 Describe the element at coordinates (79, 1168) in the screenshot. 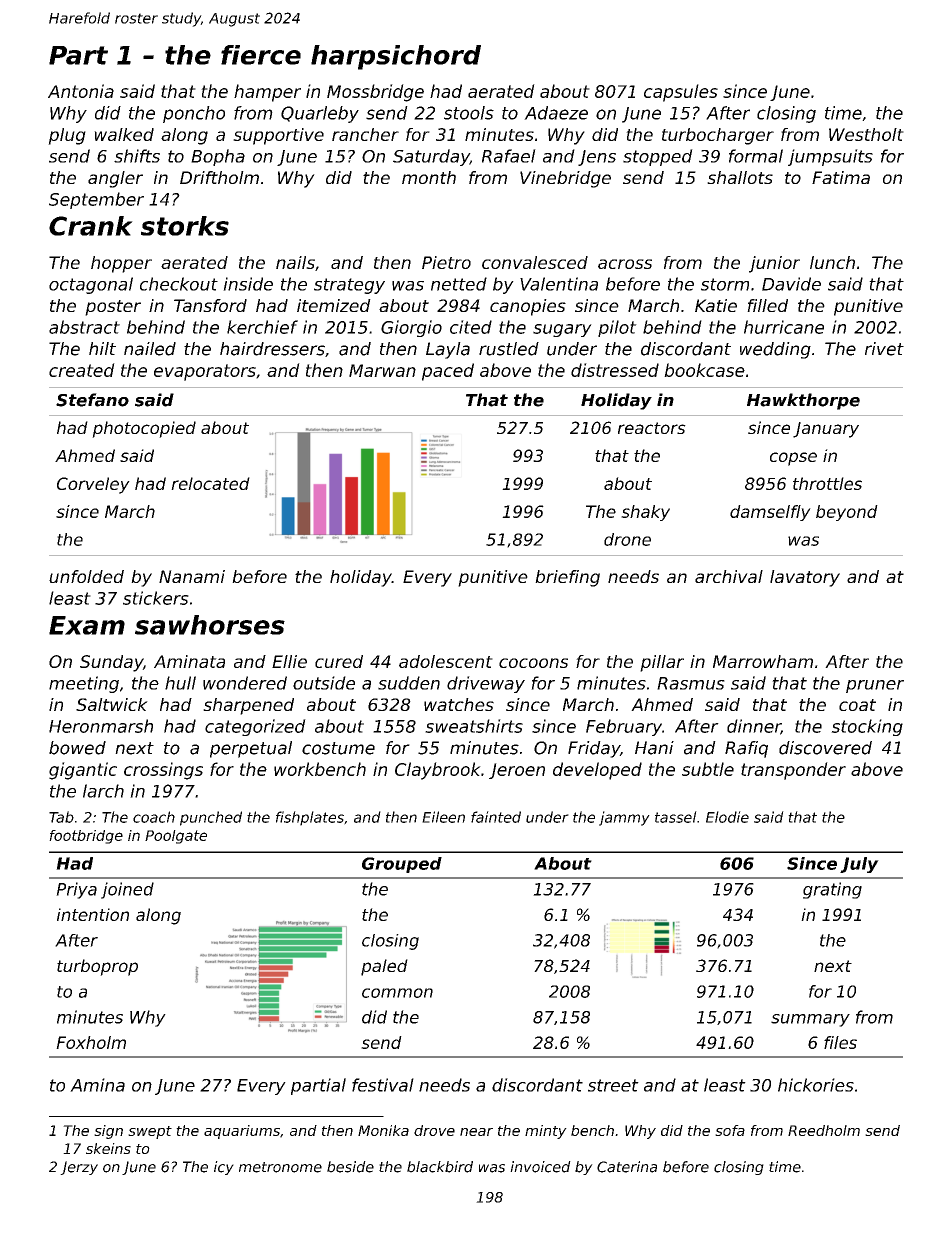

I see `Jerzy` at that location.
